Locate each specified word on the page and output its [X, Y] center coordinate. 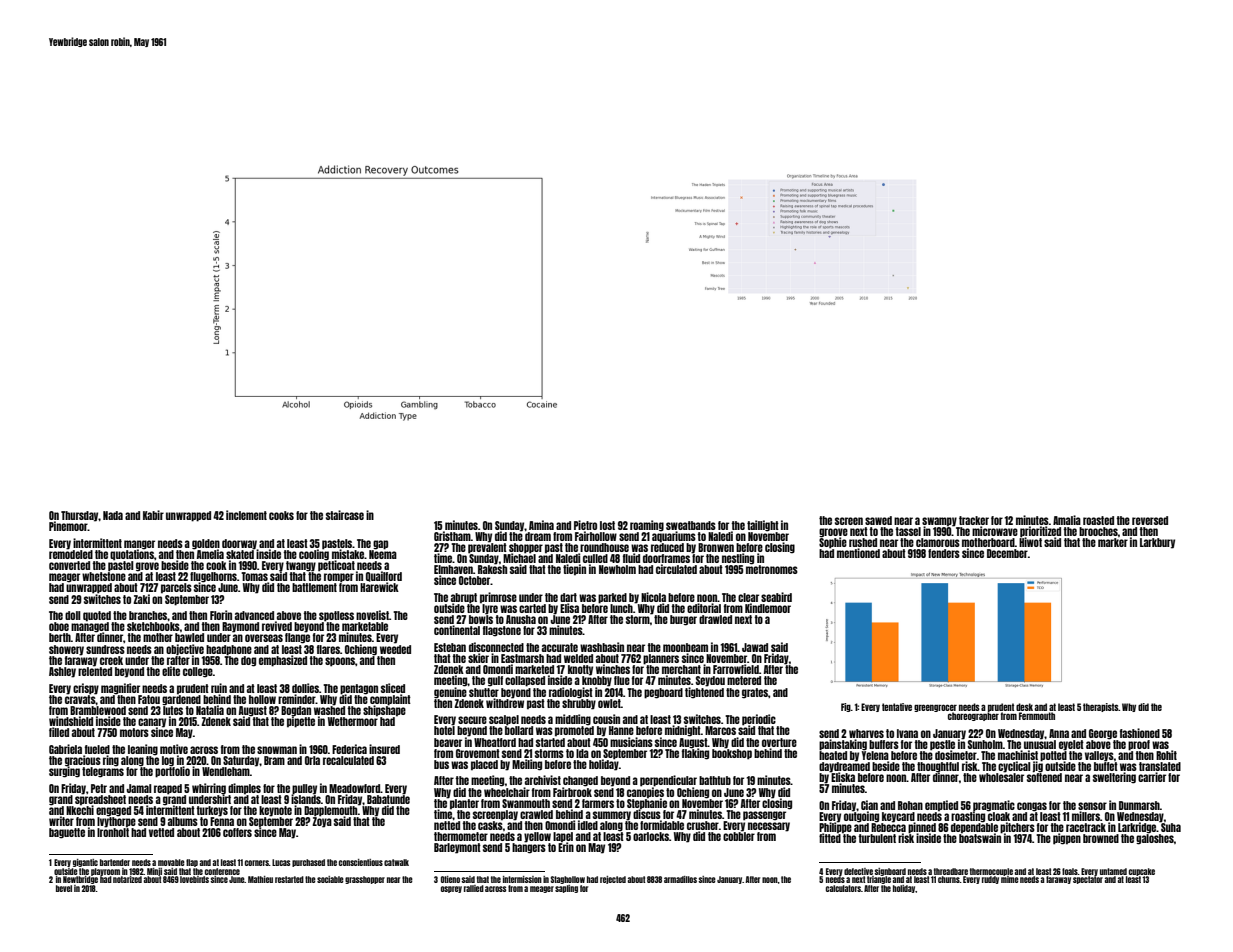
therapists [1100, 707]
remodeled [71, 554]
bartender [115, 862]
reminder [297, 699]
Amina [541, 525]
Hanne [621, 730]
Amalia [1067, 520]
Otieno [450, 879]
